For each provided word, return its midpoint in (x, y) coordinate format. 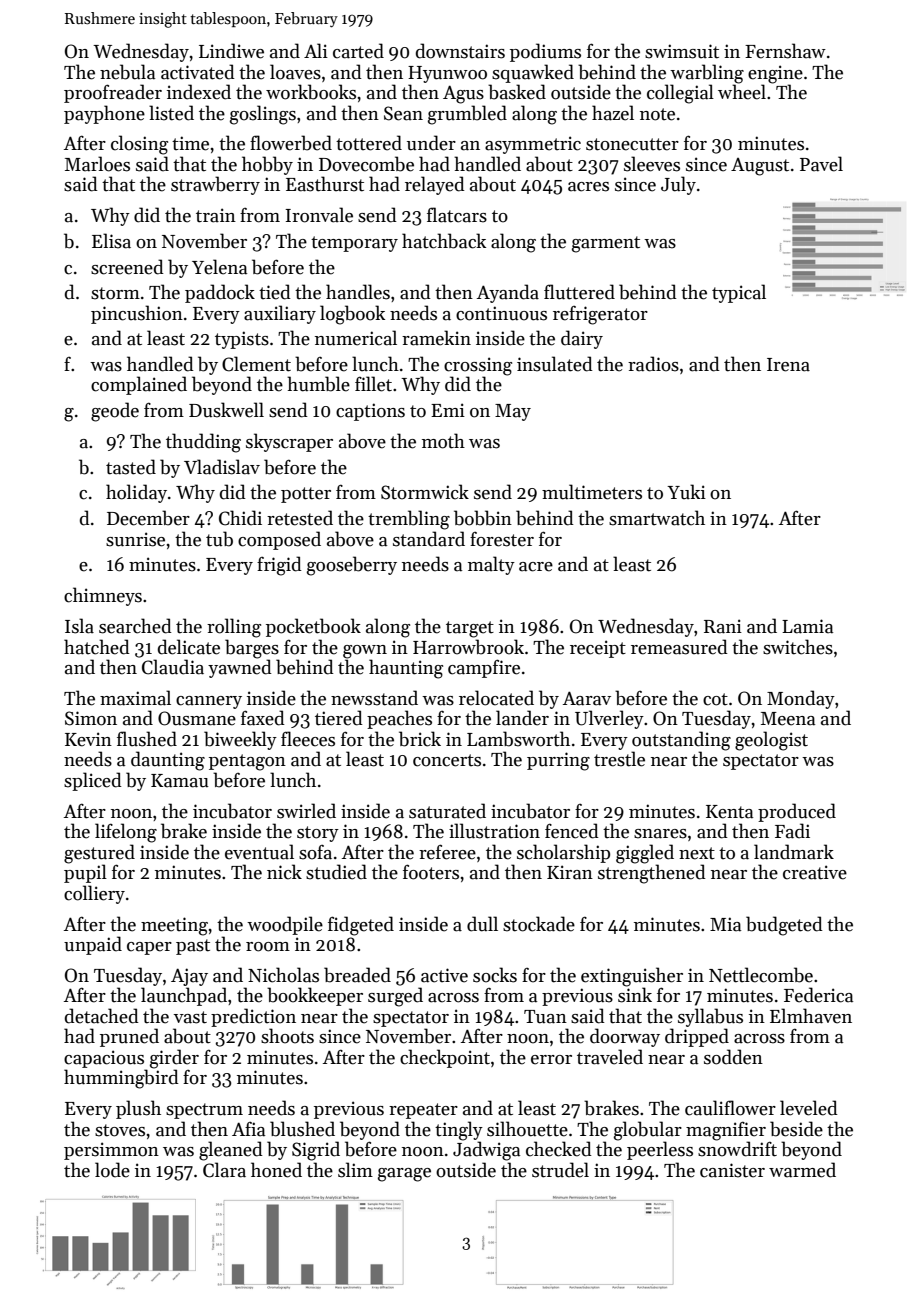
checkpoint (445, 1058)
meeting (174, 926)
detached (102, 1016)
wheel (742, 92)
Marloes (97, 164)
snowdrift (737, 1149)
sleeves (652, 164)
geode (115, 412)
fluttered (579, 292)
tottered (369, 143)
